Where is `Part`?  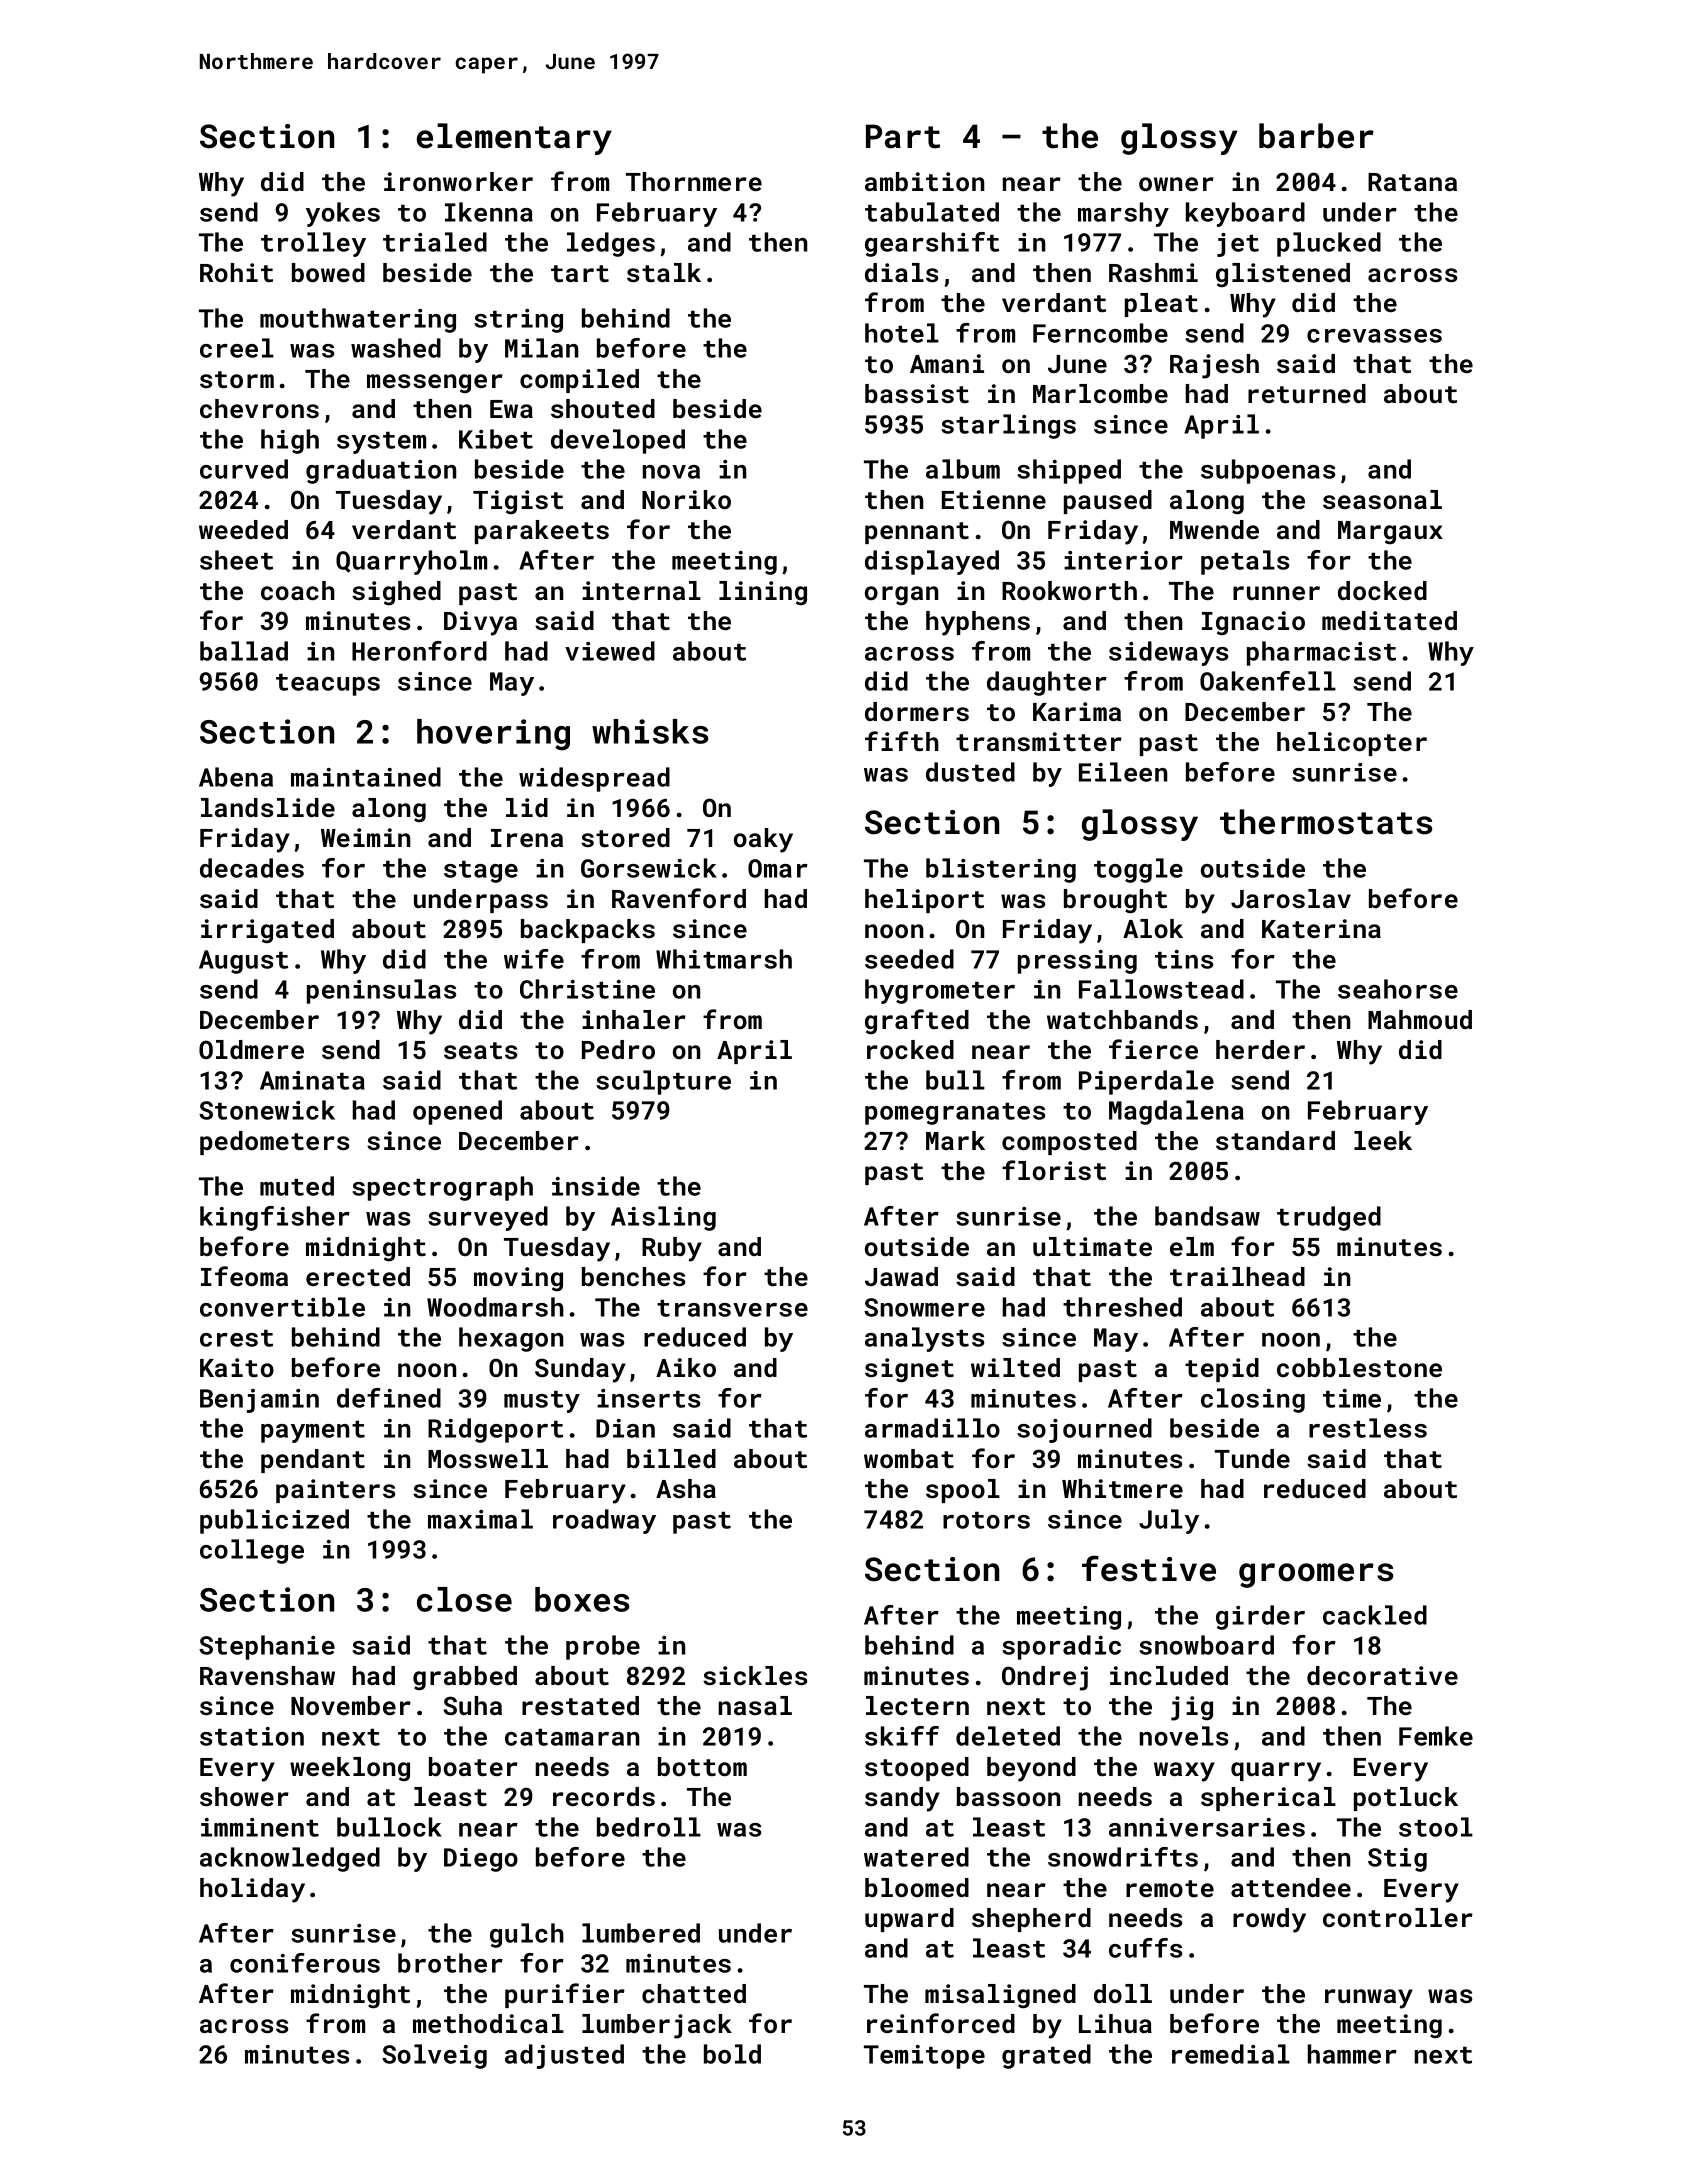 Part is located at coordinates (903, 136).
